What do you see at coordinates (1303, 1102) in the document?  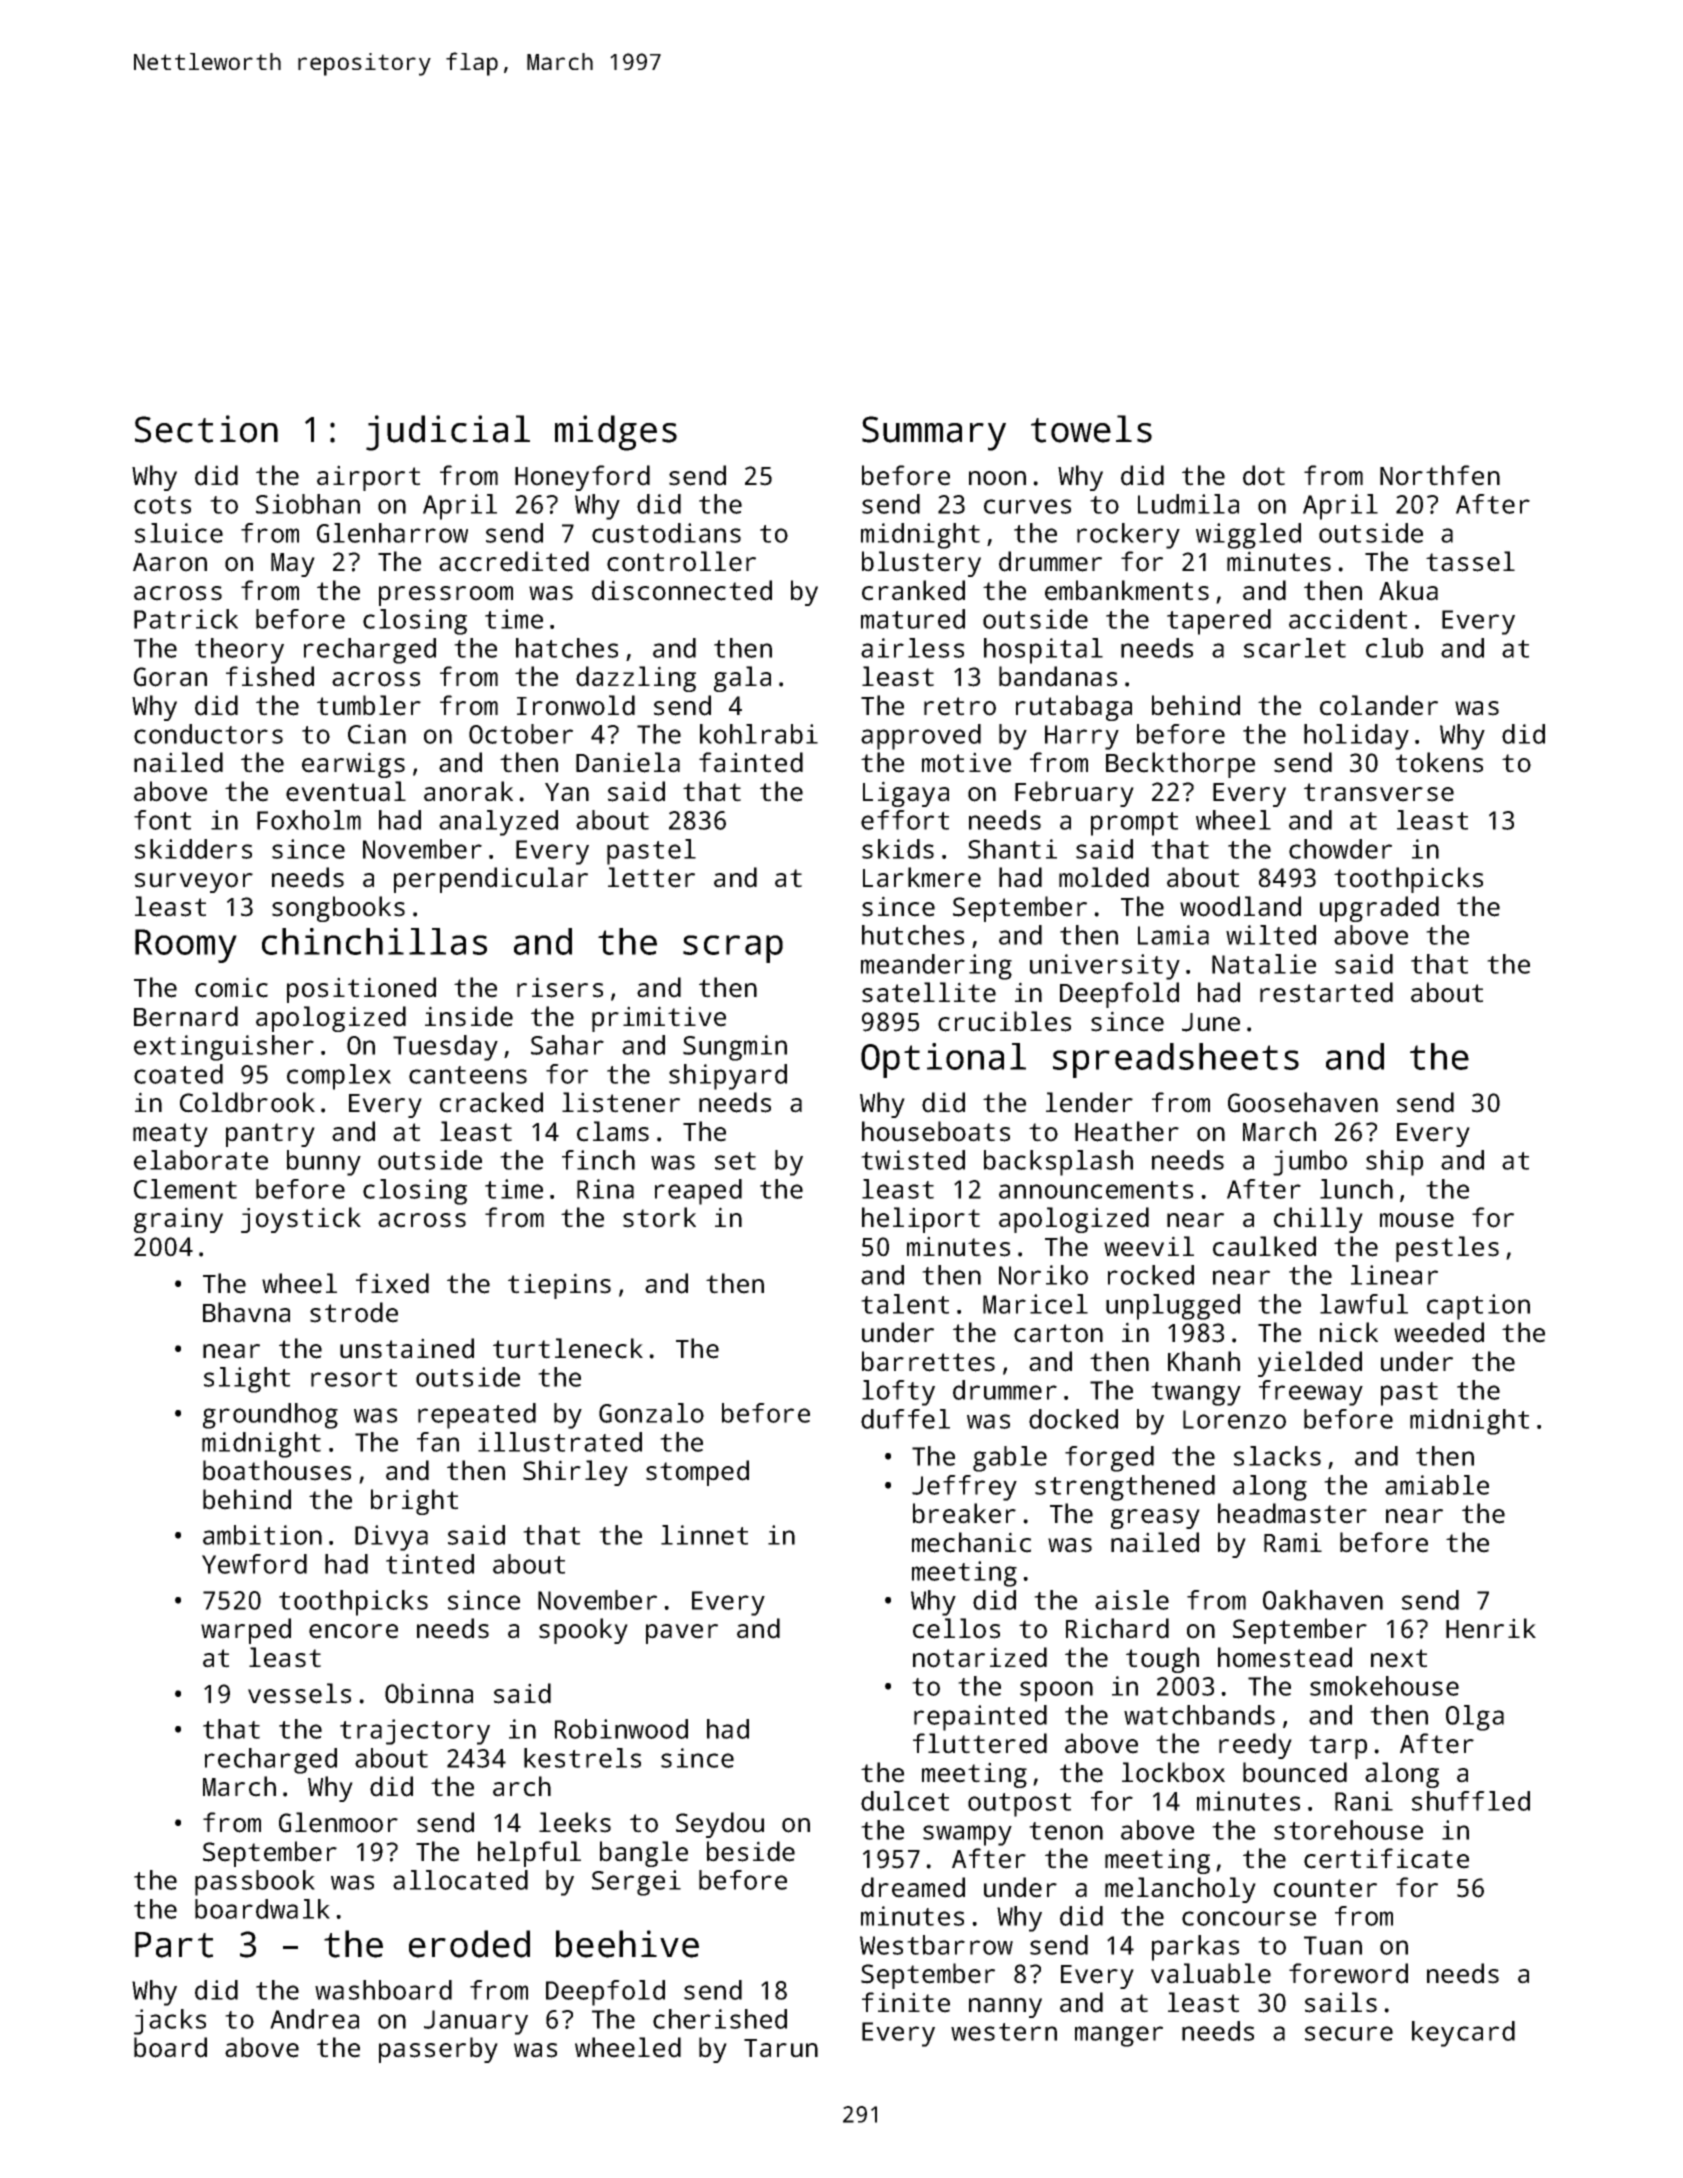 I see `Goosehaven` at bounding box center [1303, 1102].
